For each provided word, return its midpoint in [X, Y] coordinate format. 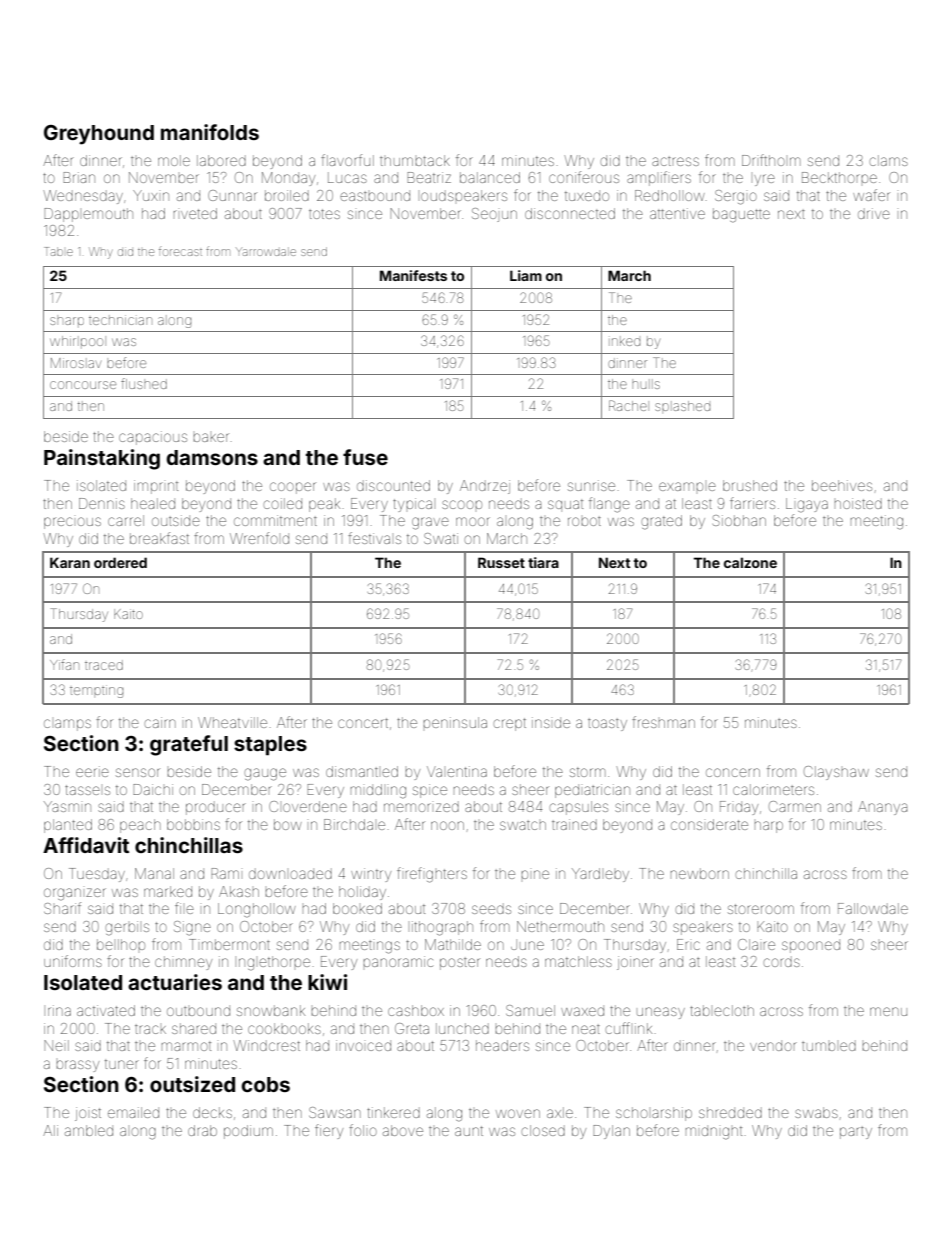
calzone [750, 562]
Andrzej [485, 487]
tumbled [829, 1045]
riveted [195, 213]
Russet [501, 562]
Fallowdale [873, 908]
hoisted [858, 503]
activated [106, 1010]
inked [624, 341]
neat [586, 1029]
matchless [578, 961]
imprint [156, 487]
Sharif [62, 908]
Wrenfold [259, 538]
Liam [526, 275]
